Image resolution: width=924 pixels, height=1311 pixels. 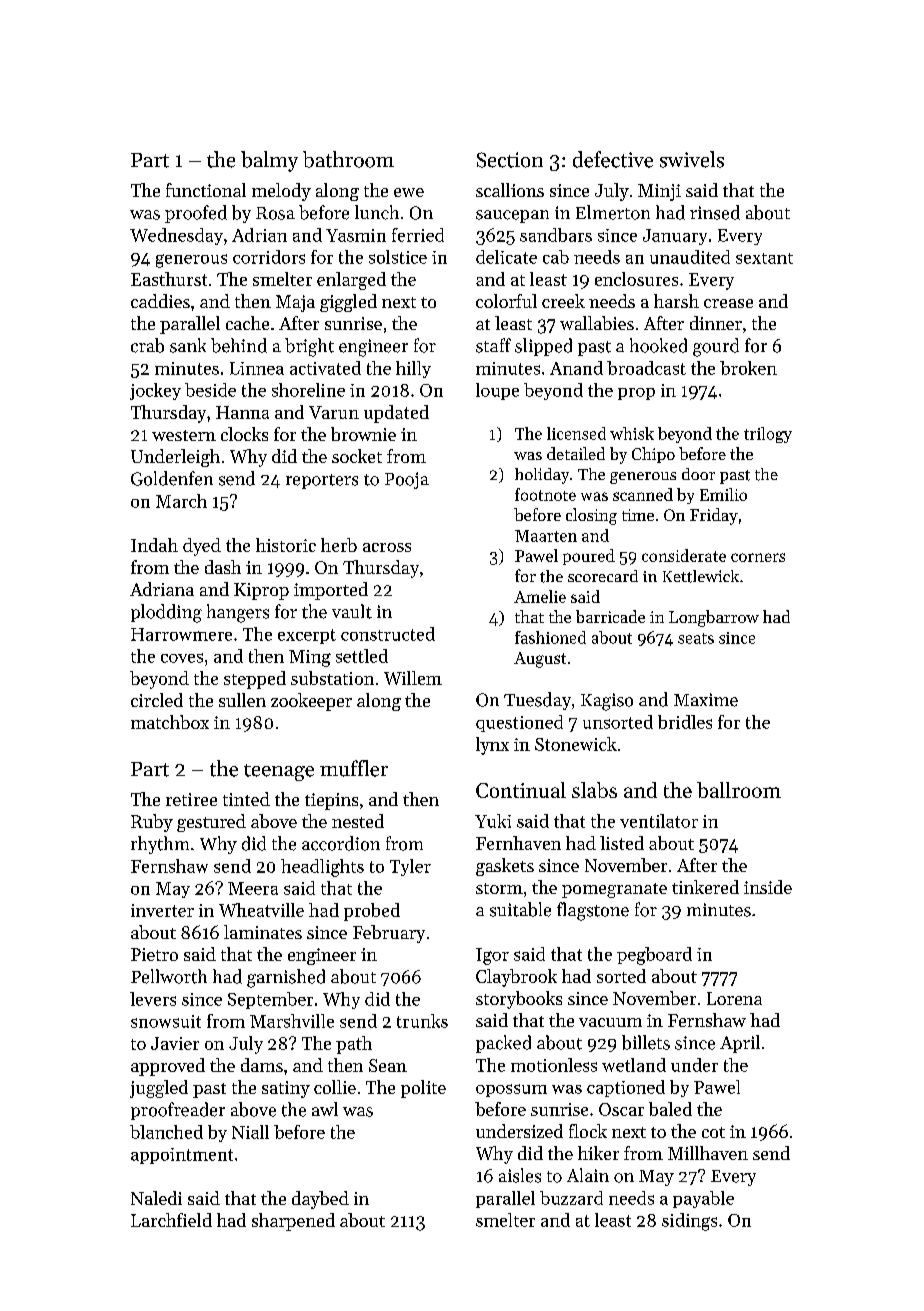 What do you see at coordinates (176, 236) in the page?
I see `Wednesday` at bounding box center [176, 236].
